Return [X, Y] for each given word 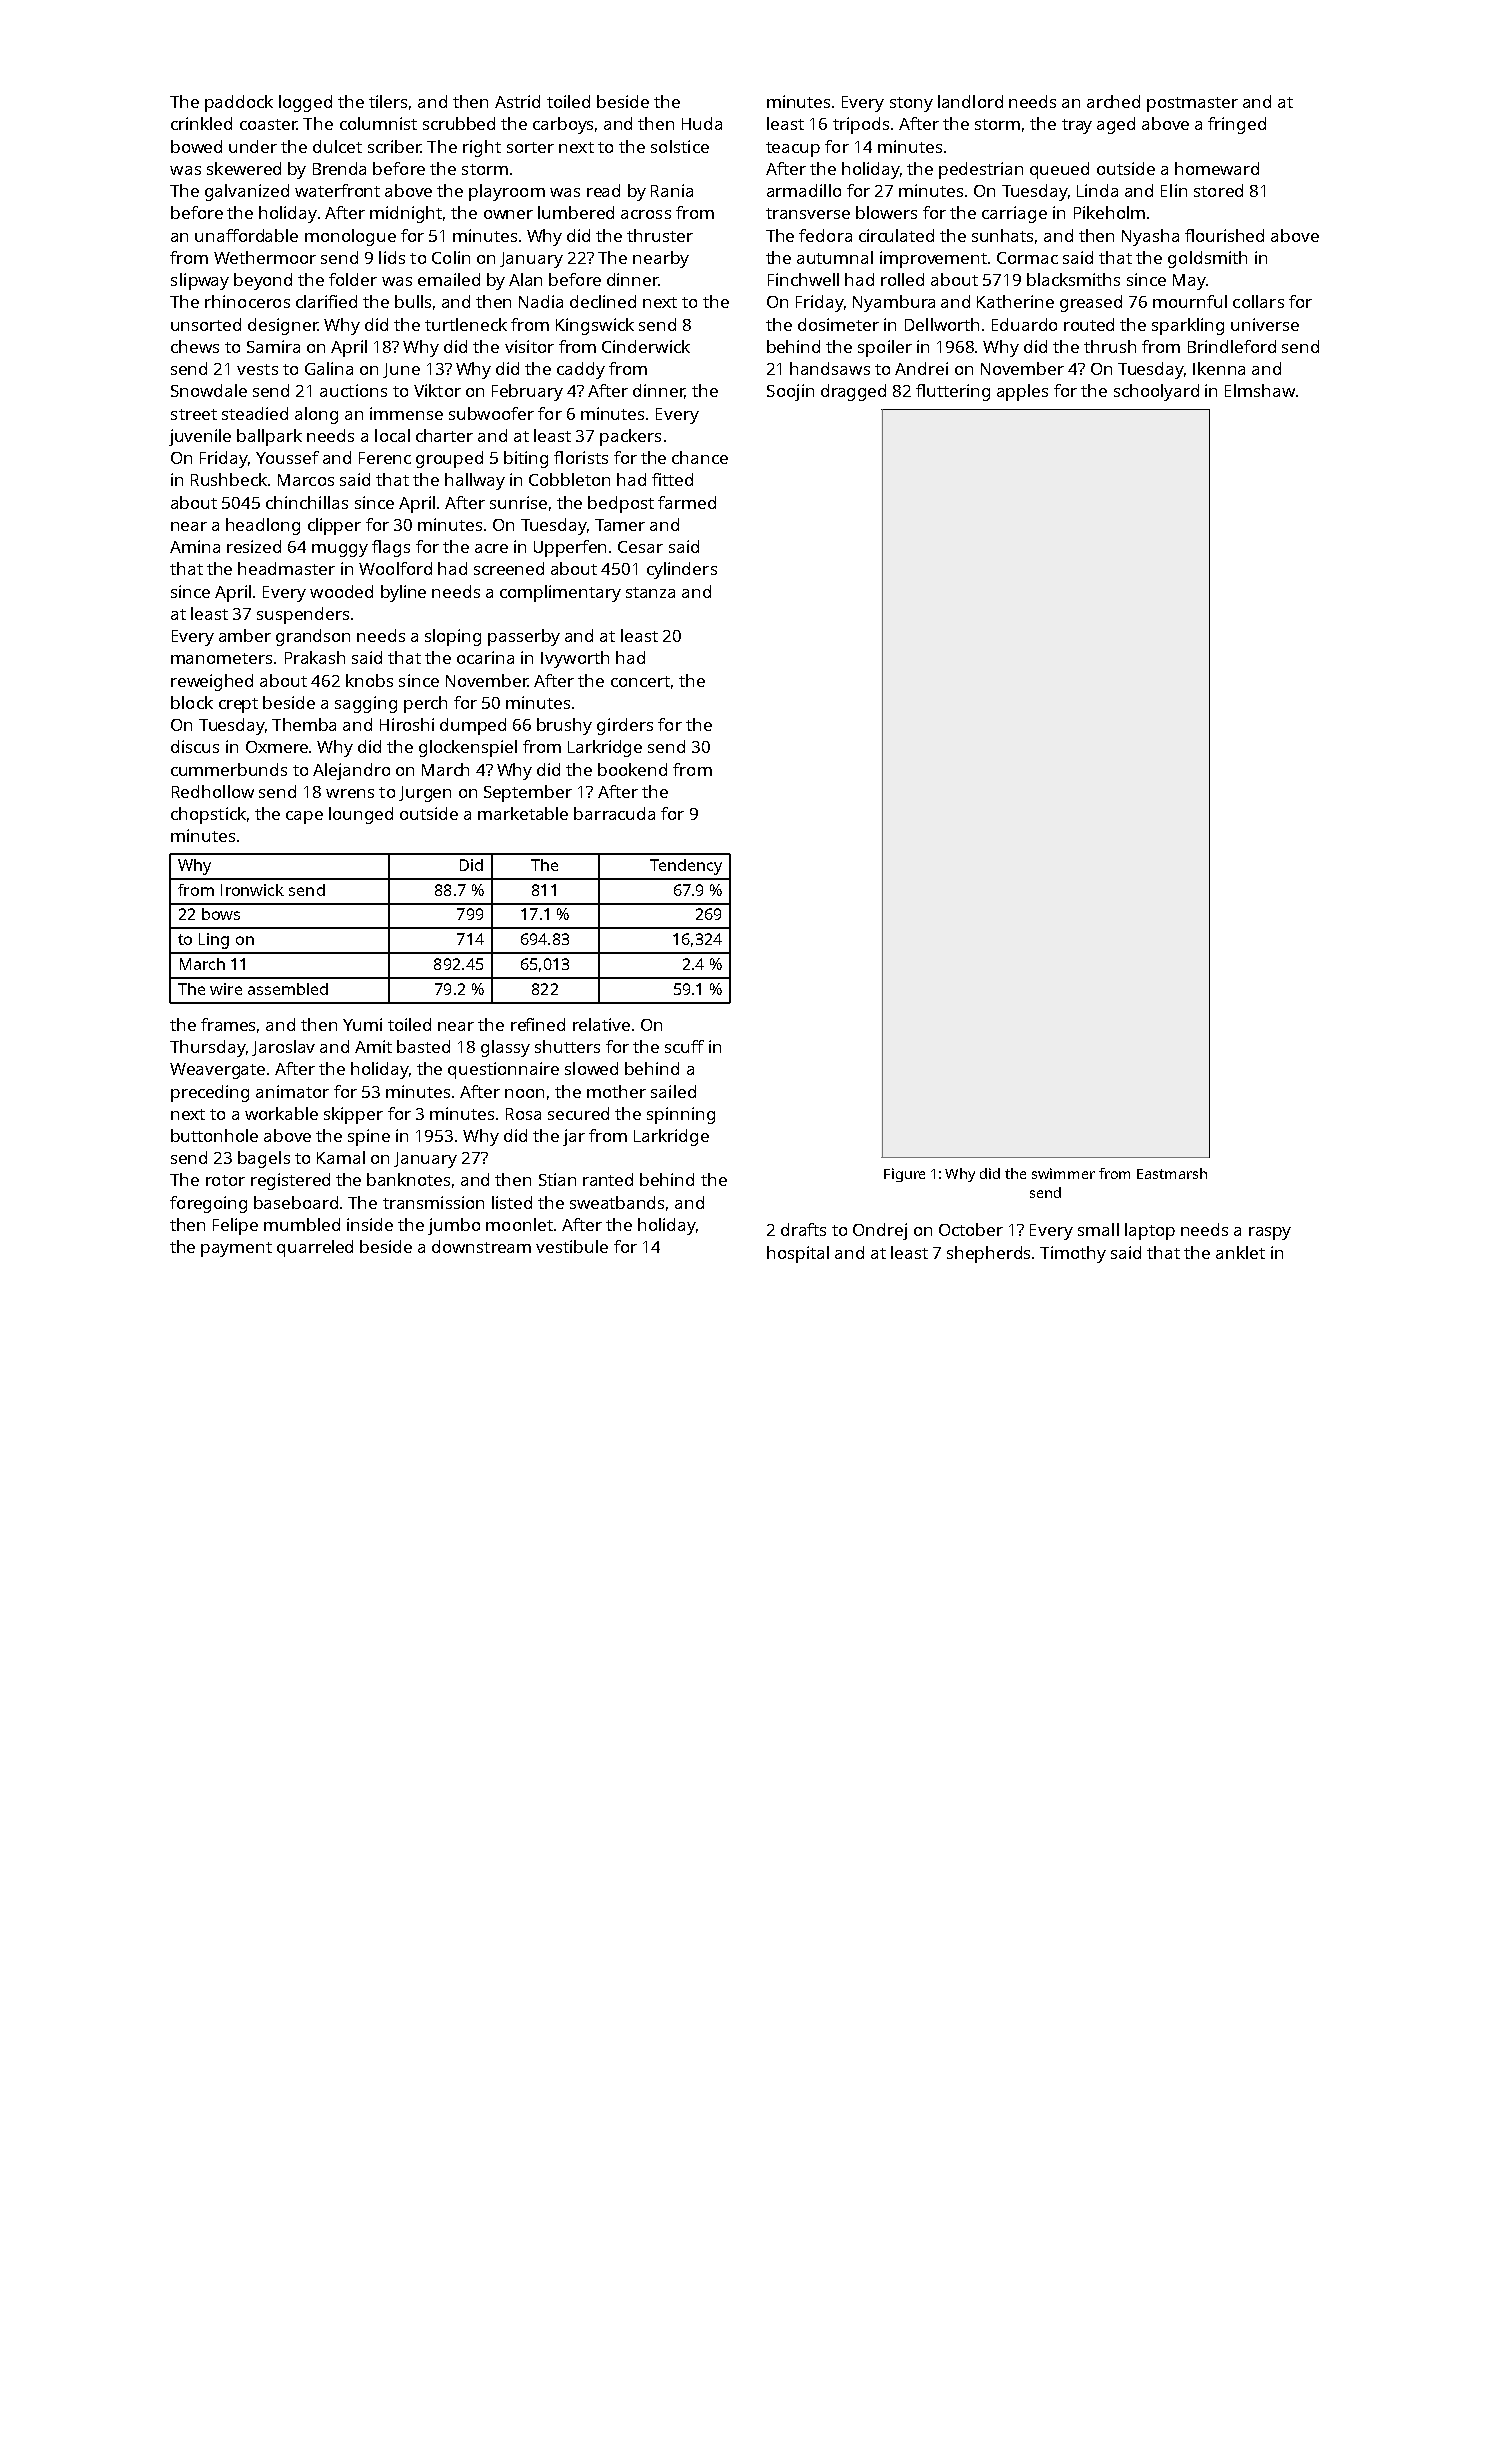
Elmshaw [1260, 390]
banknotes [408, 1179]
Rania [672, 190]
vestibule [572, 1246]
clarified [326, 301]
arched [1113, 101]
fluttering [953, 392]
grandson [313, 637]
